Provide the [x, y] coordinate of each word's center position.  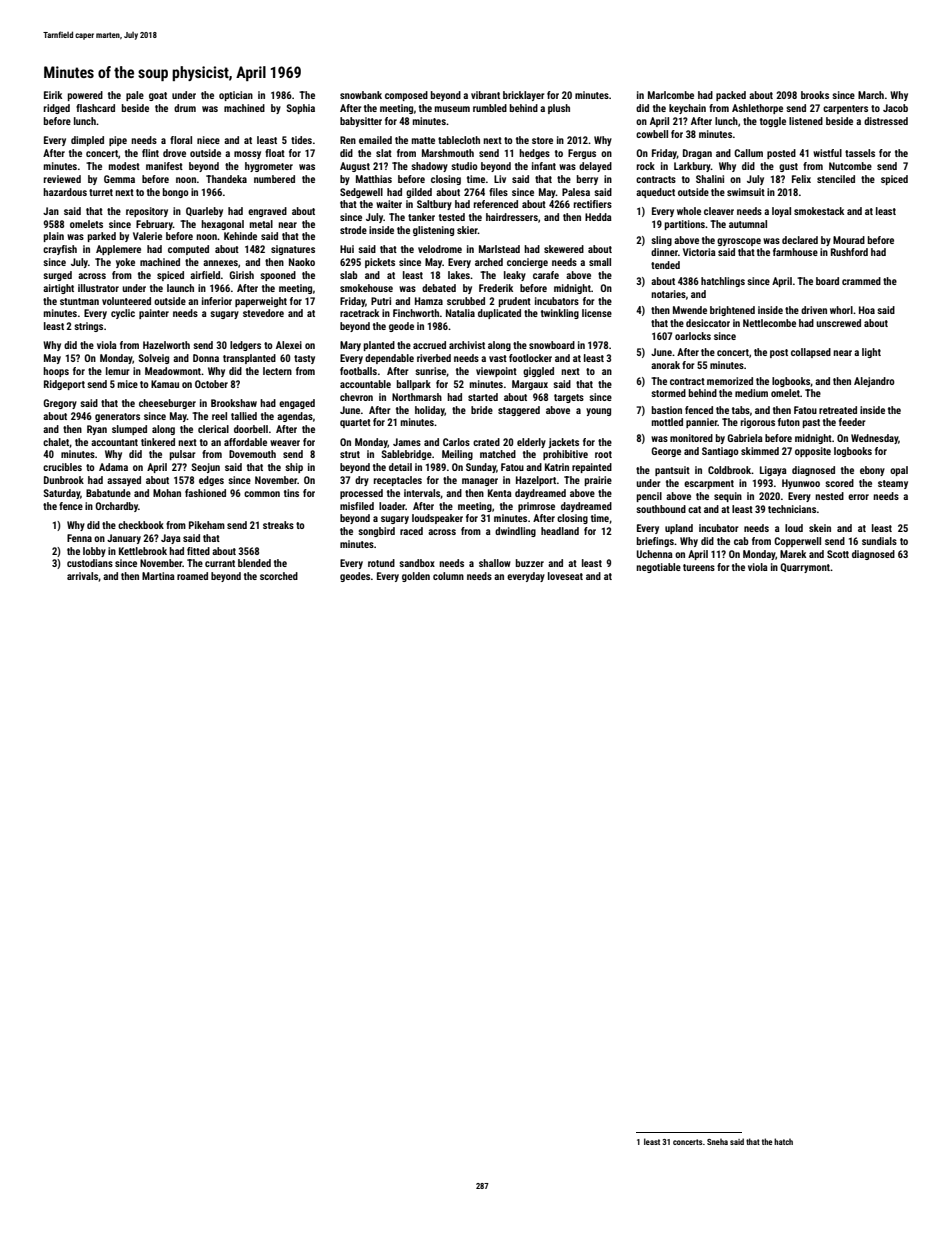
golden [416, 577]
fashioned [205, 493]
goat [158, 96]
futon [789, 422]
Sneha [717, 1141]
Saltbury [434, 205]
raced [411, 531]
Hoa [867, 310]
